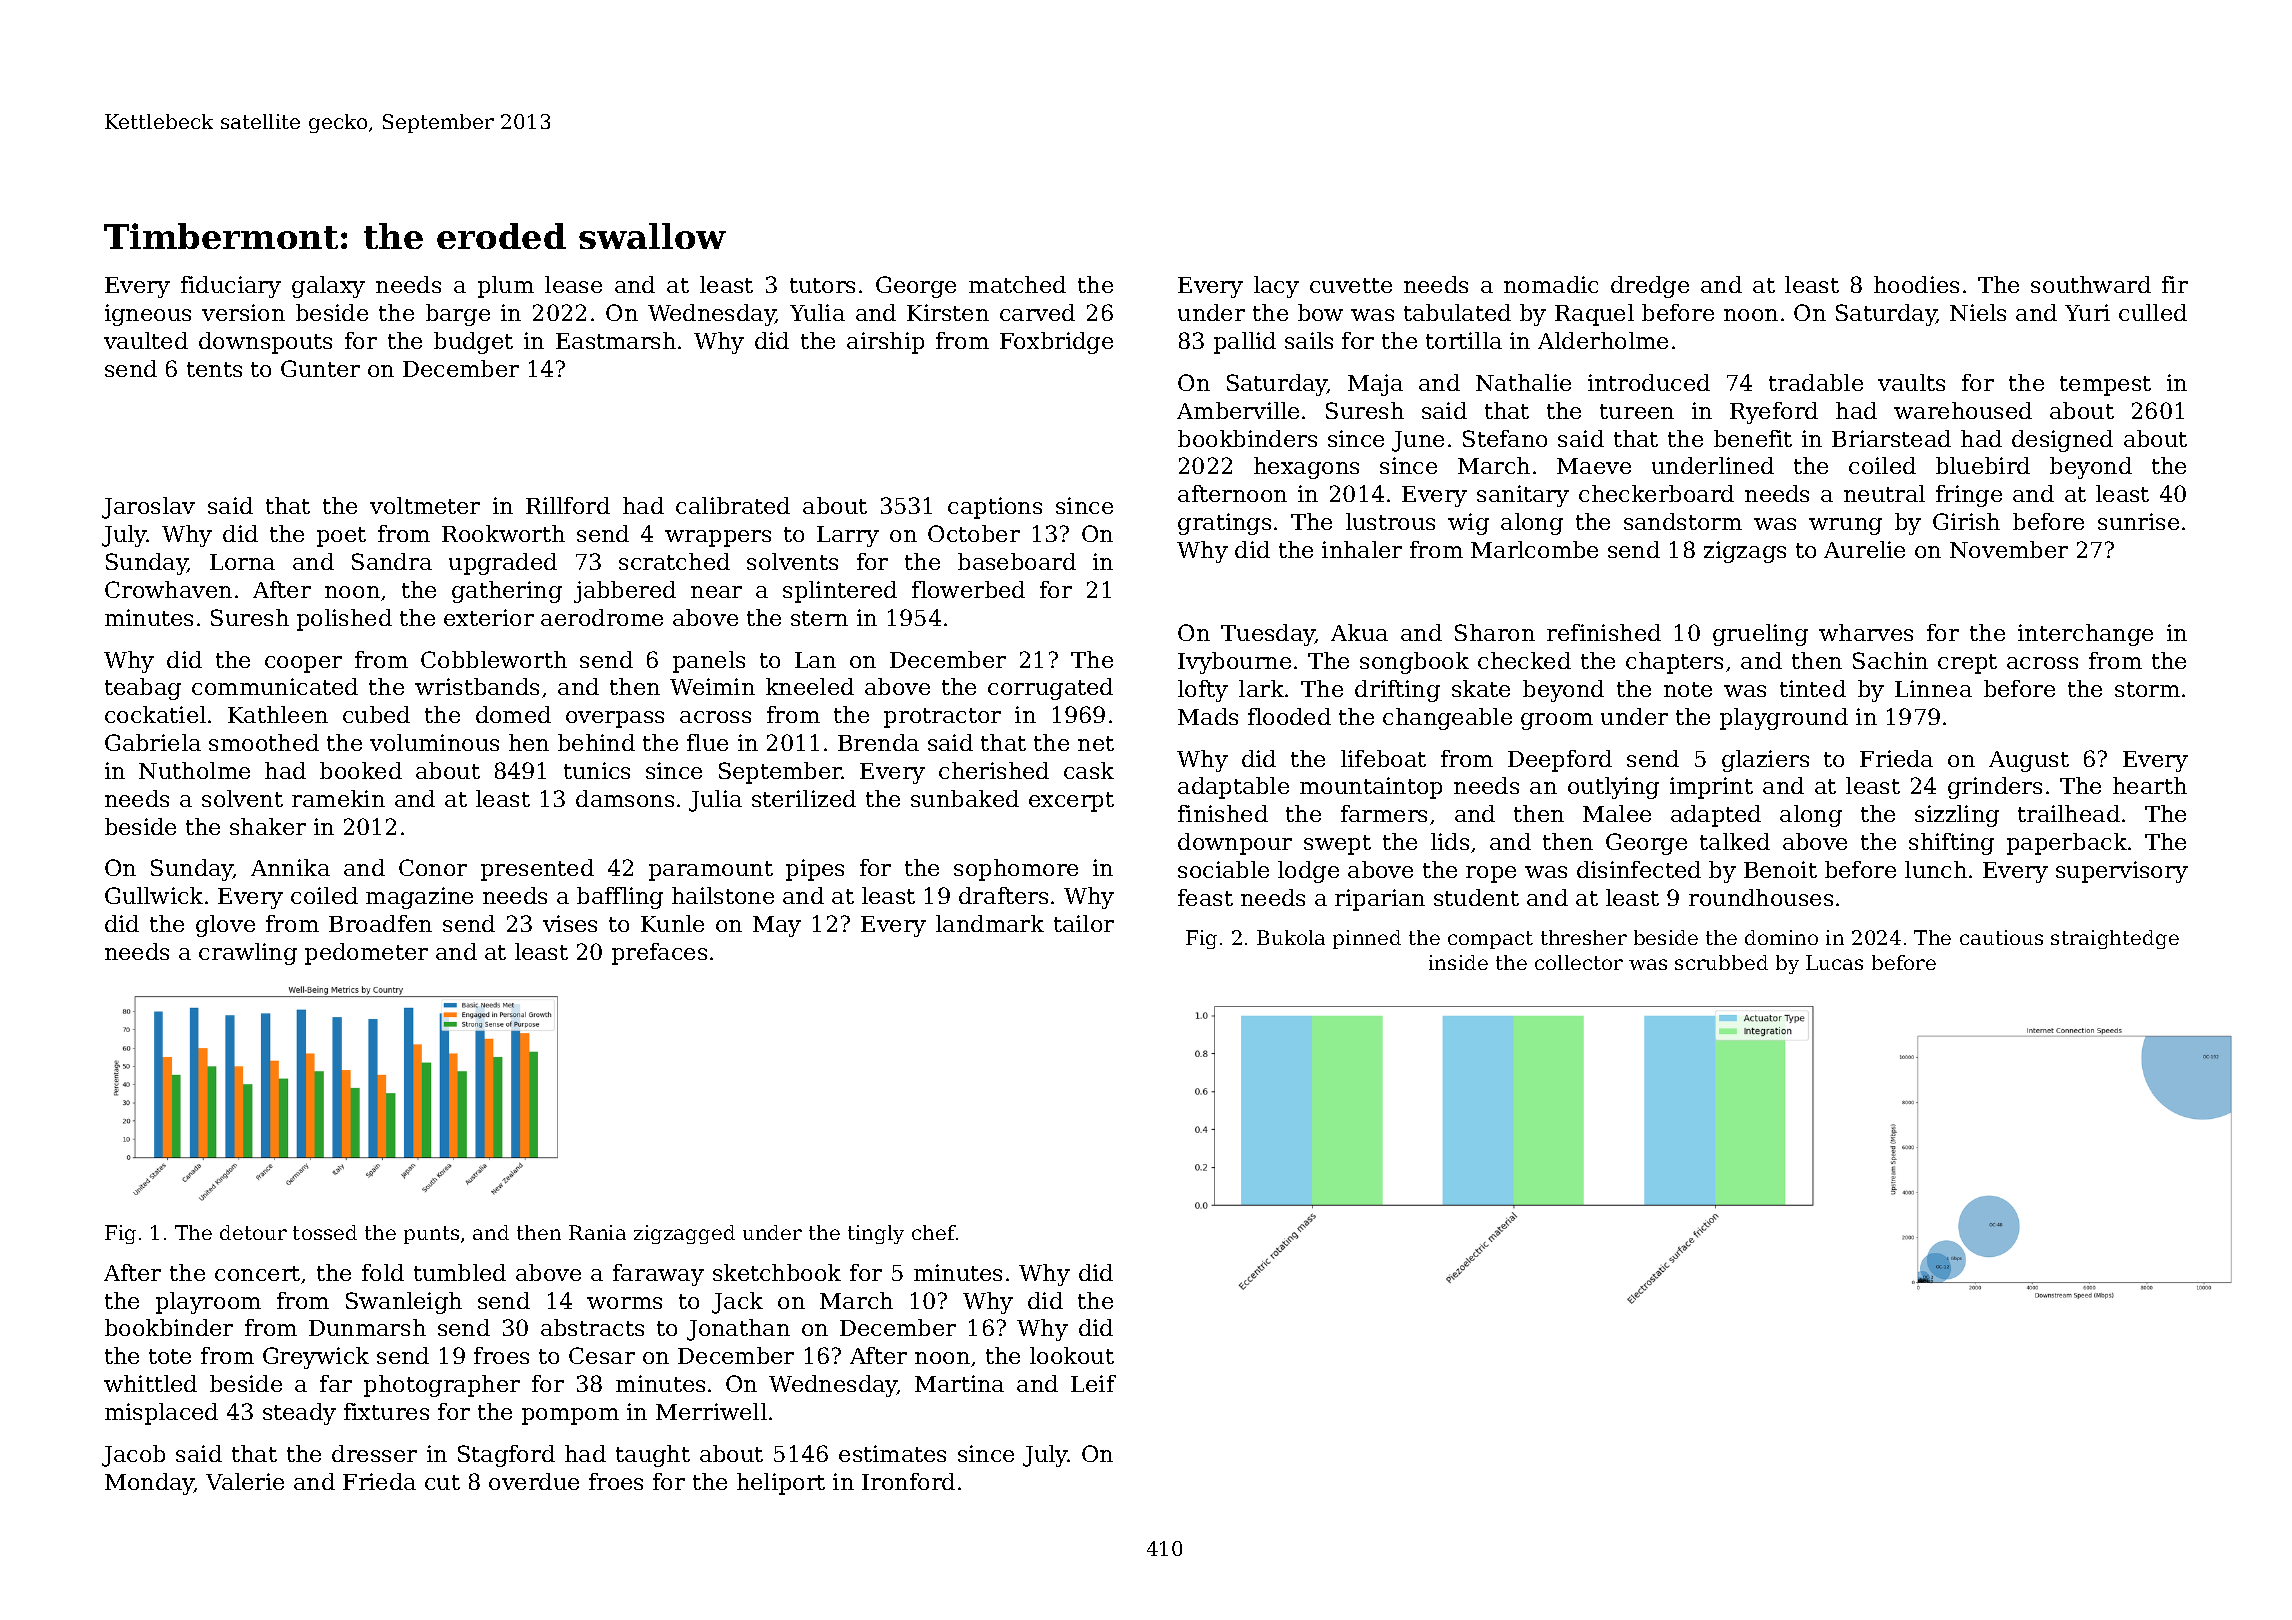  What do you see at coordinates (489, 617) in the screenshot?
I see `exterior` at bounding box center [489, 617].
